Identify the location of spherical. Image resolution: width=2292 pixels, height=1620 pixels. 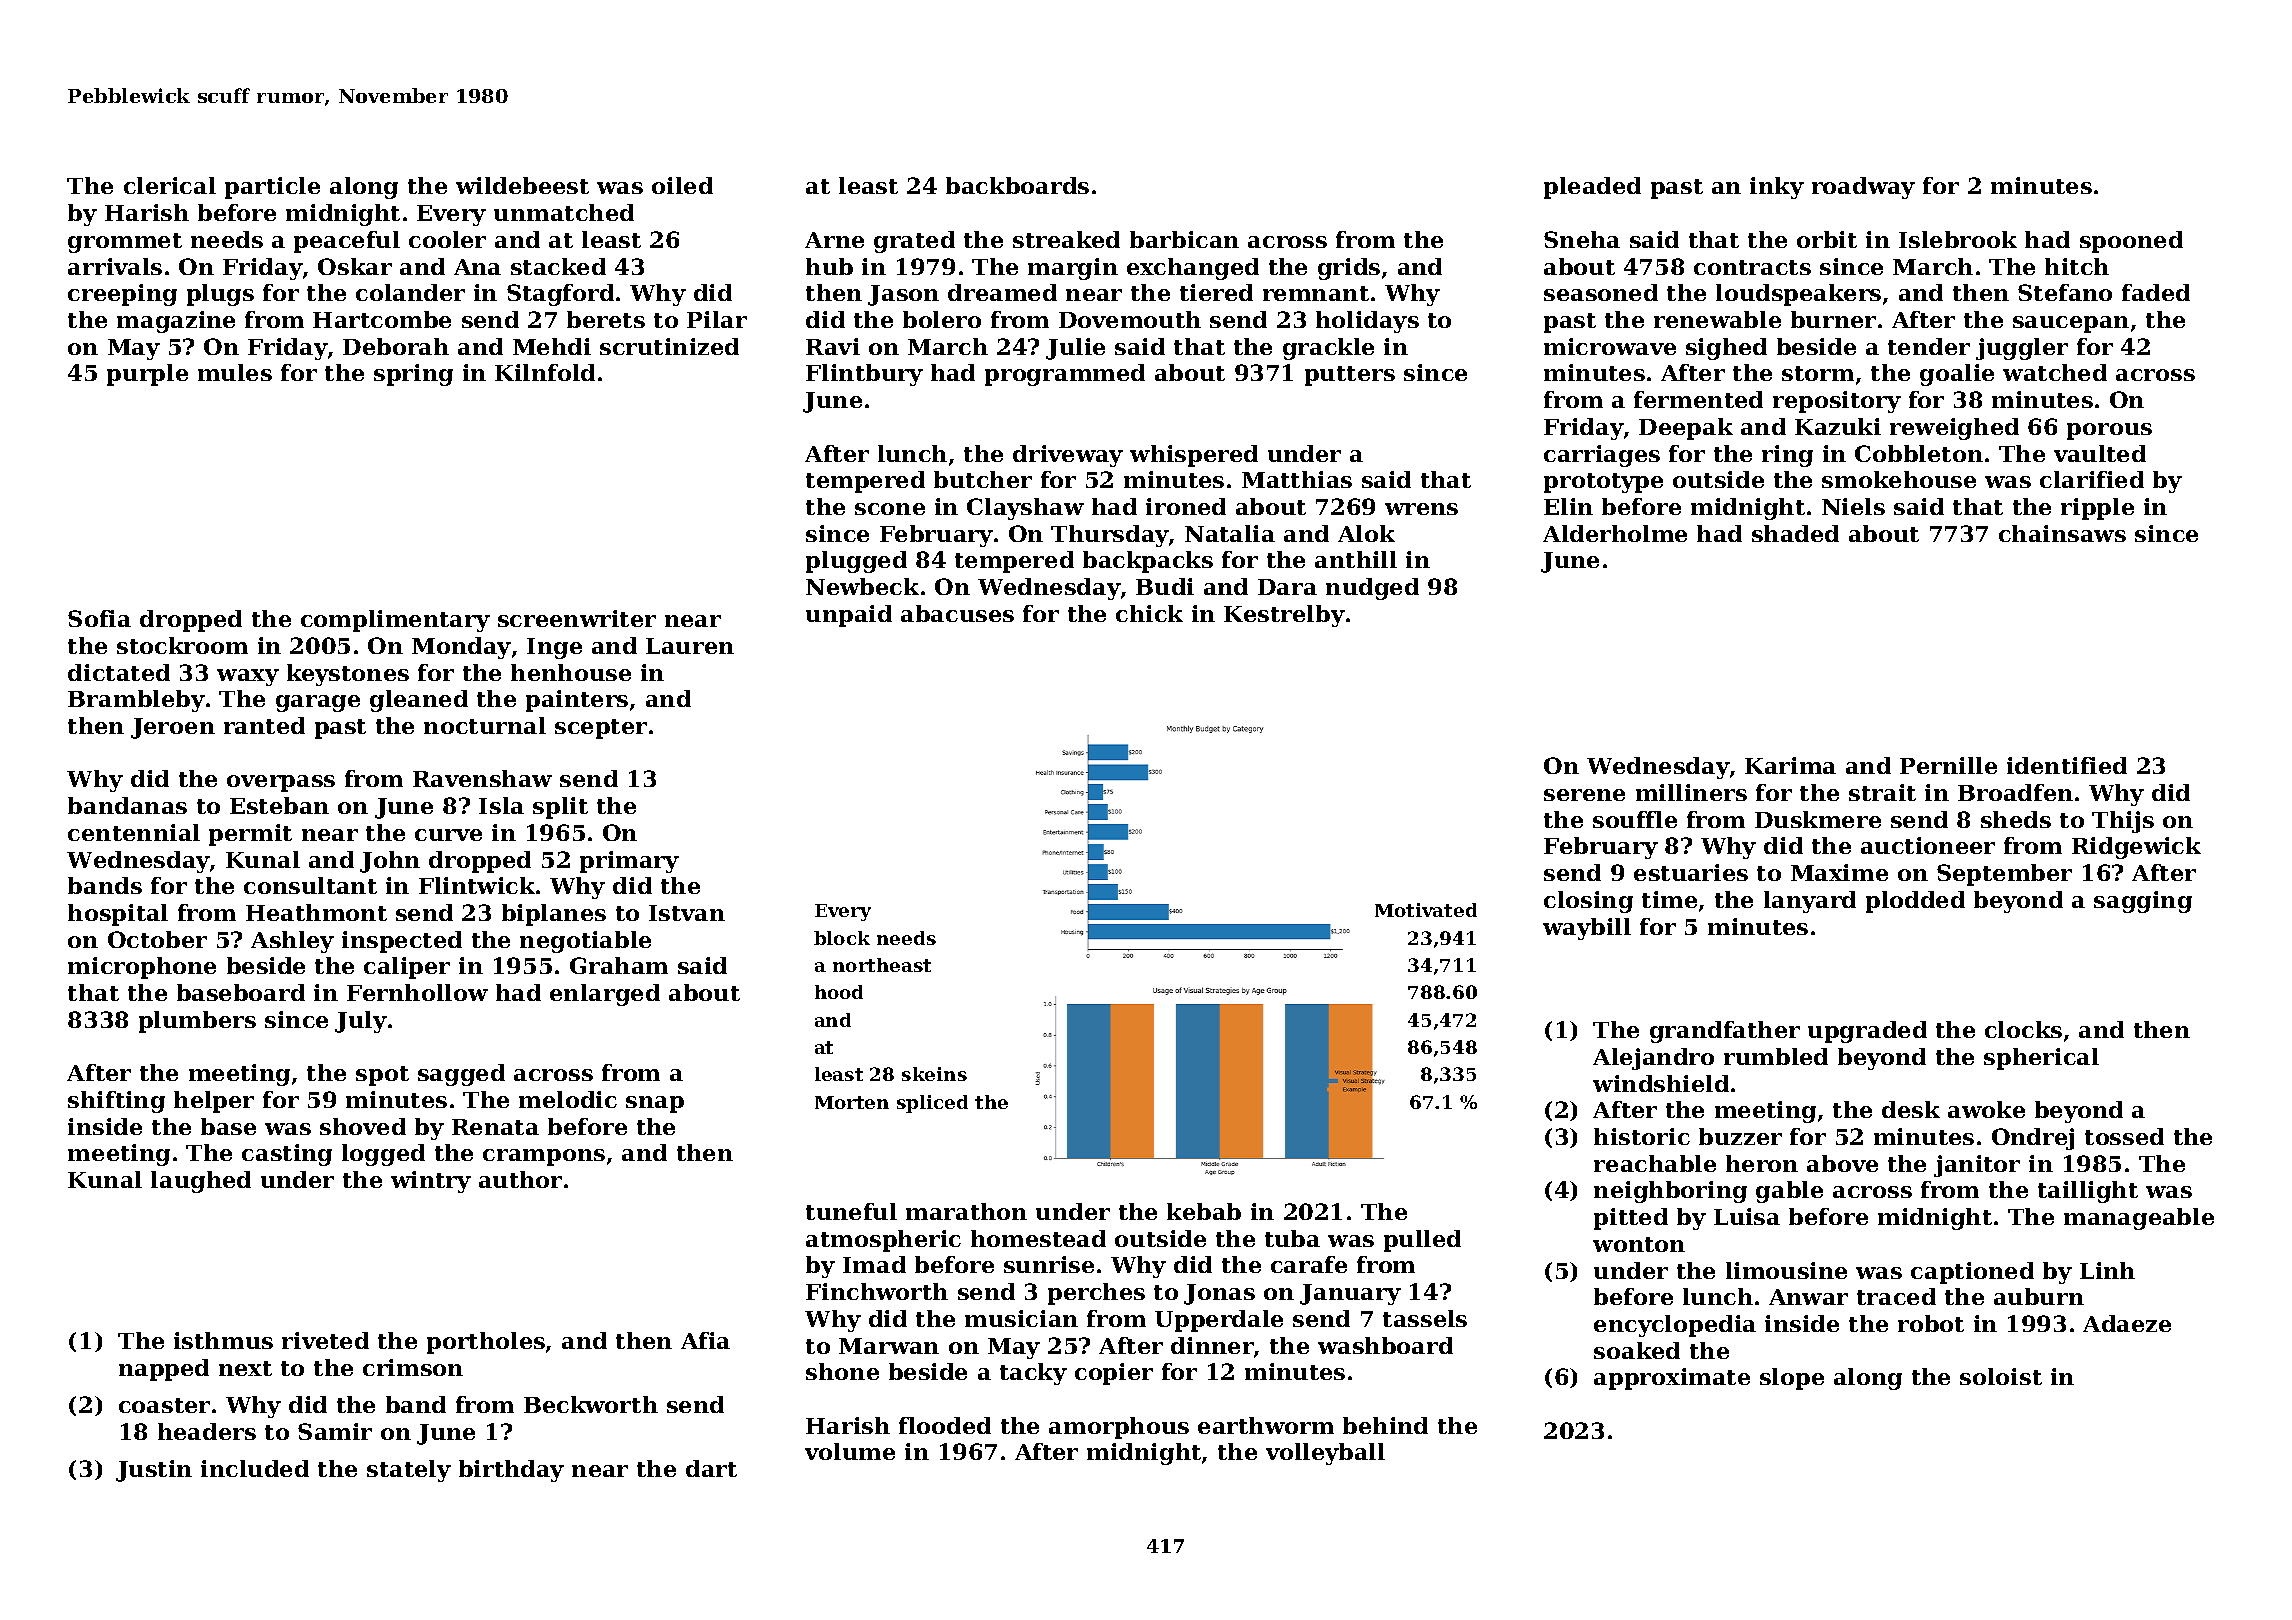
(2041, 1059).
